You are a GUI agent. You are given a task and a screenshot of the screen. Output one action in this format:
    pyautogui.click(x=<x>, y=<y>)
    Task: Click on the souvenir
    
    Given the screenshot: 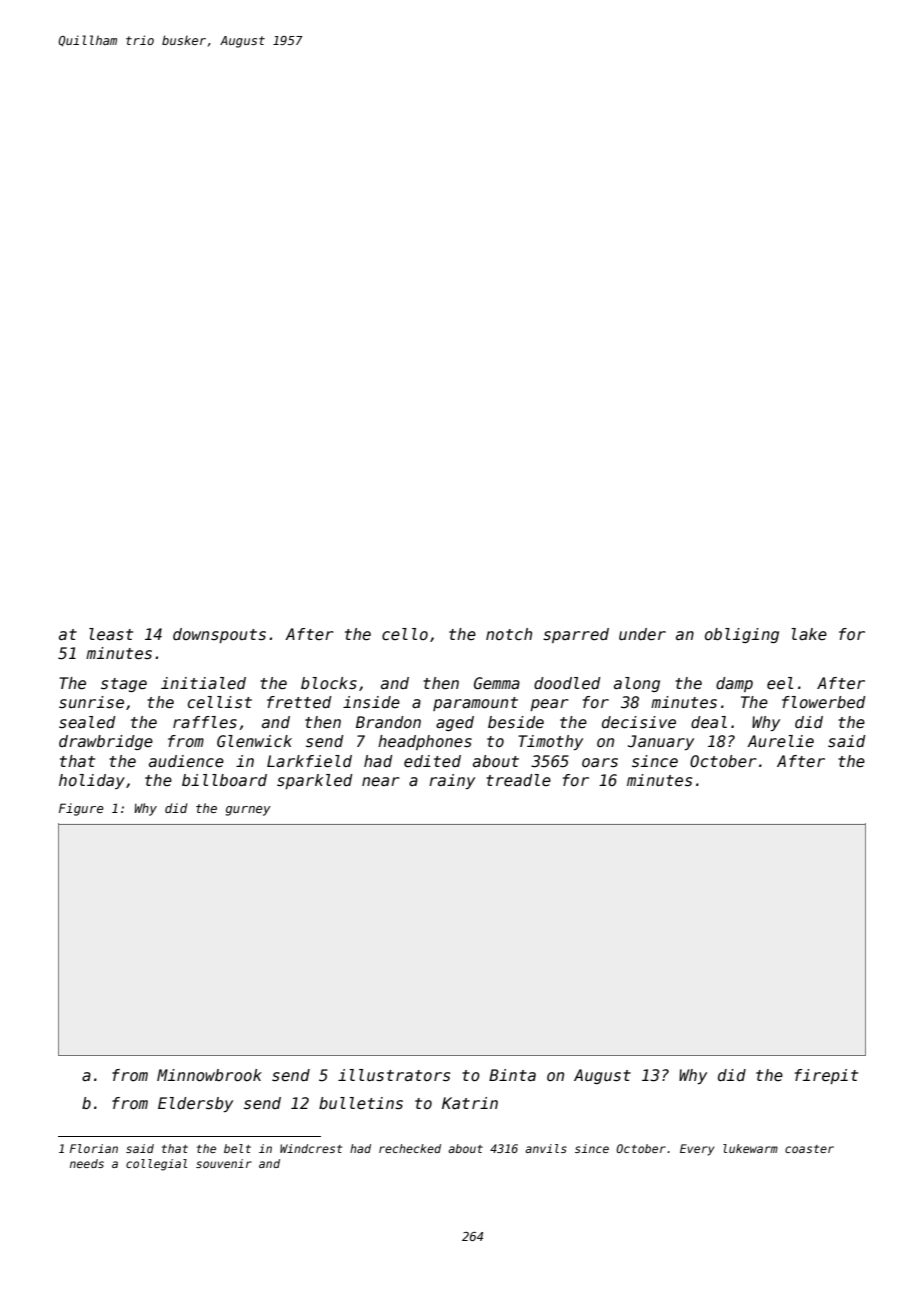 What is the action you would take?
    pyautogui.click(x=224, y=1163)
